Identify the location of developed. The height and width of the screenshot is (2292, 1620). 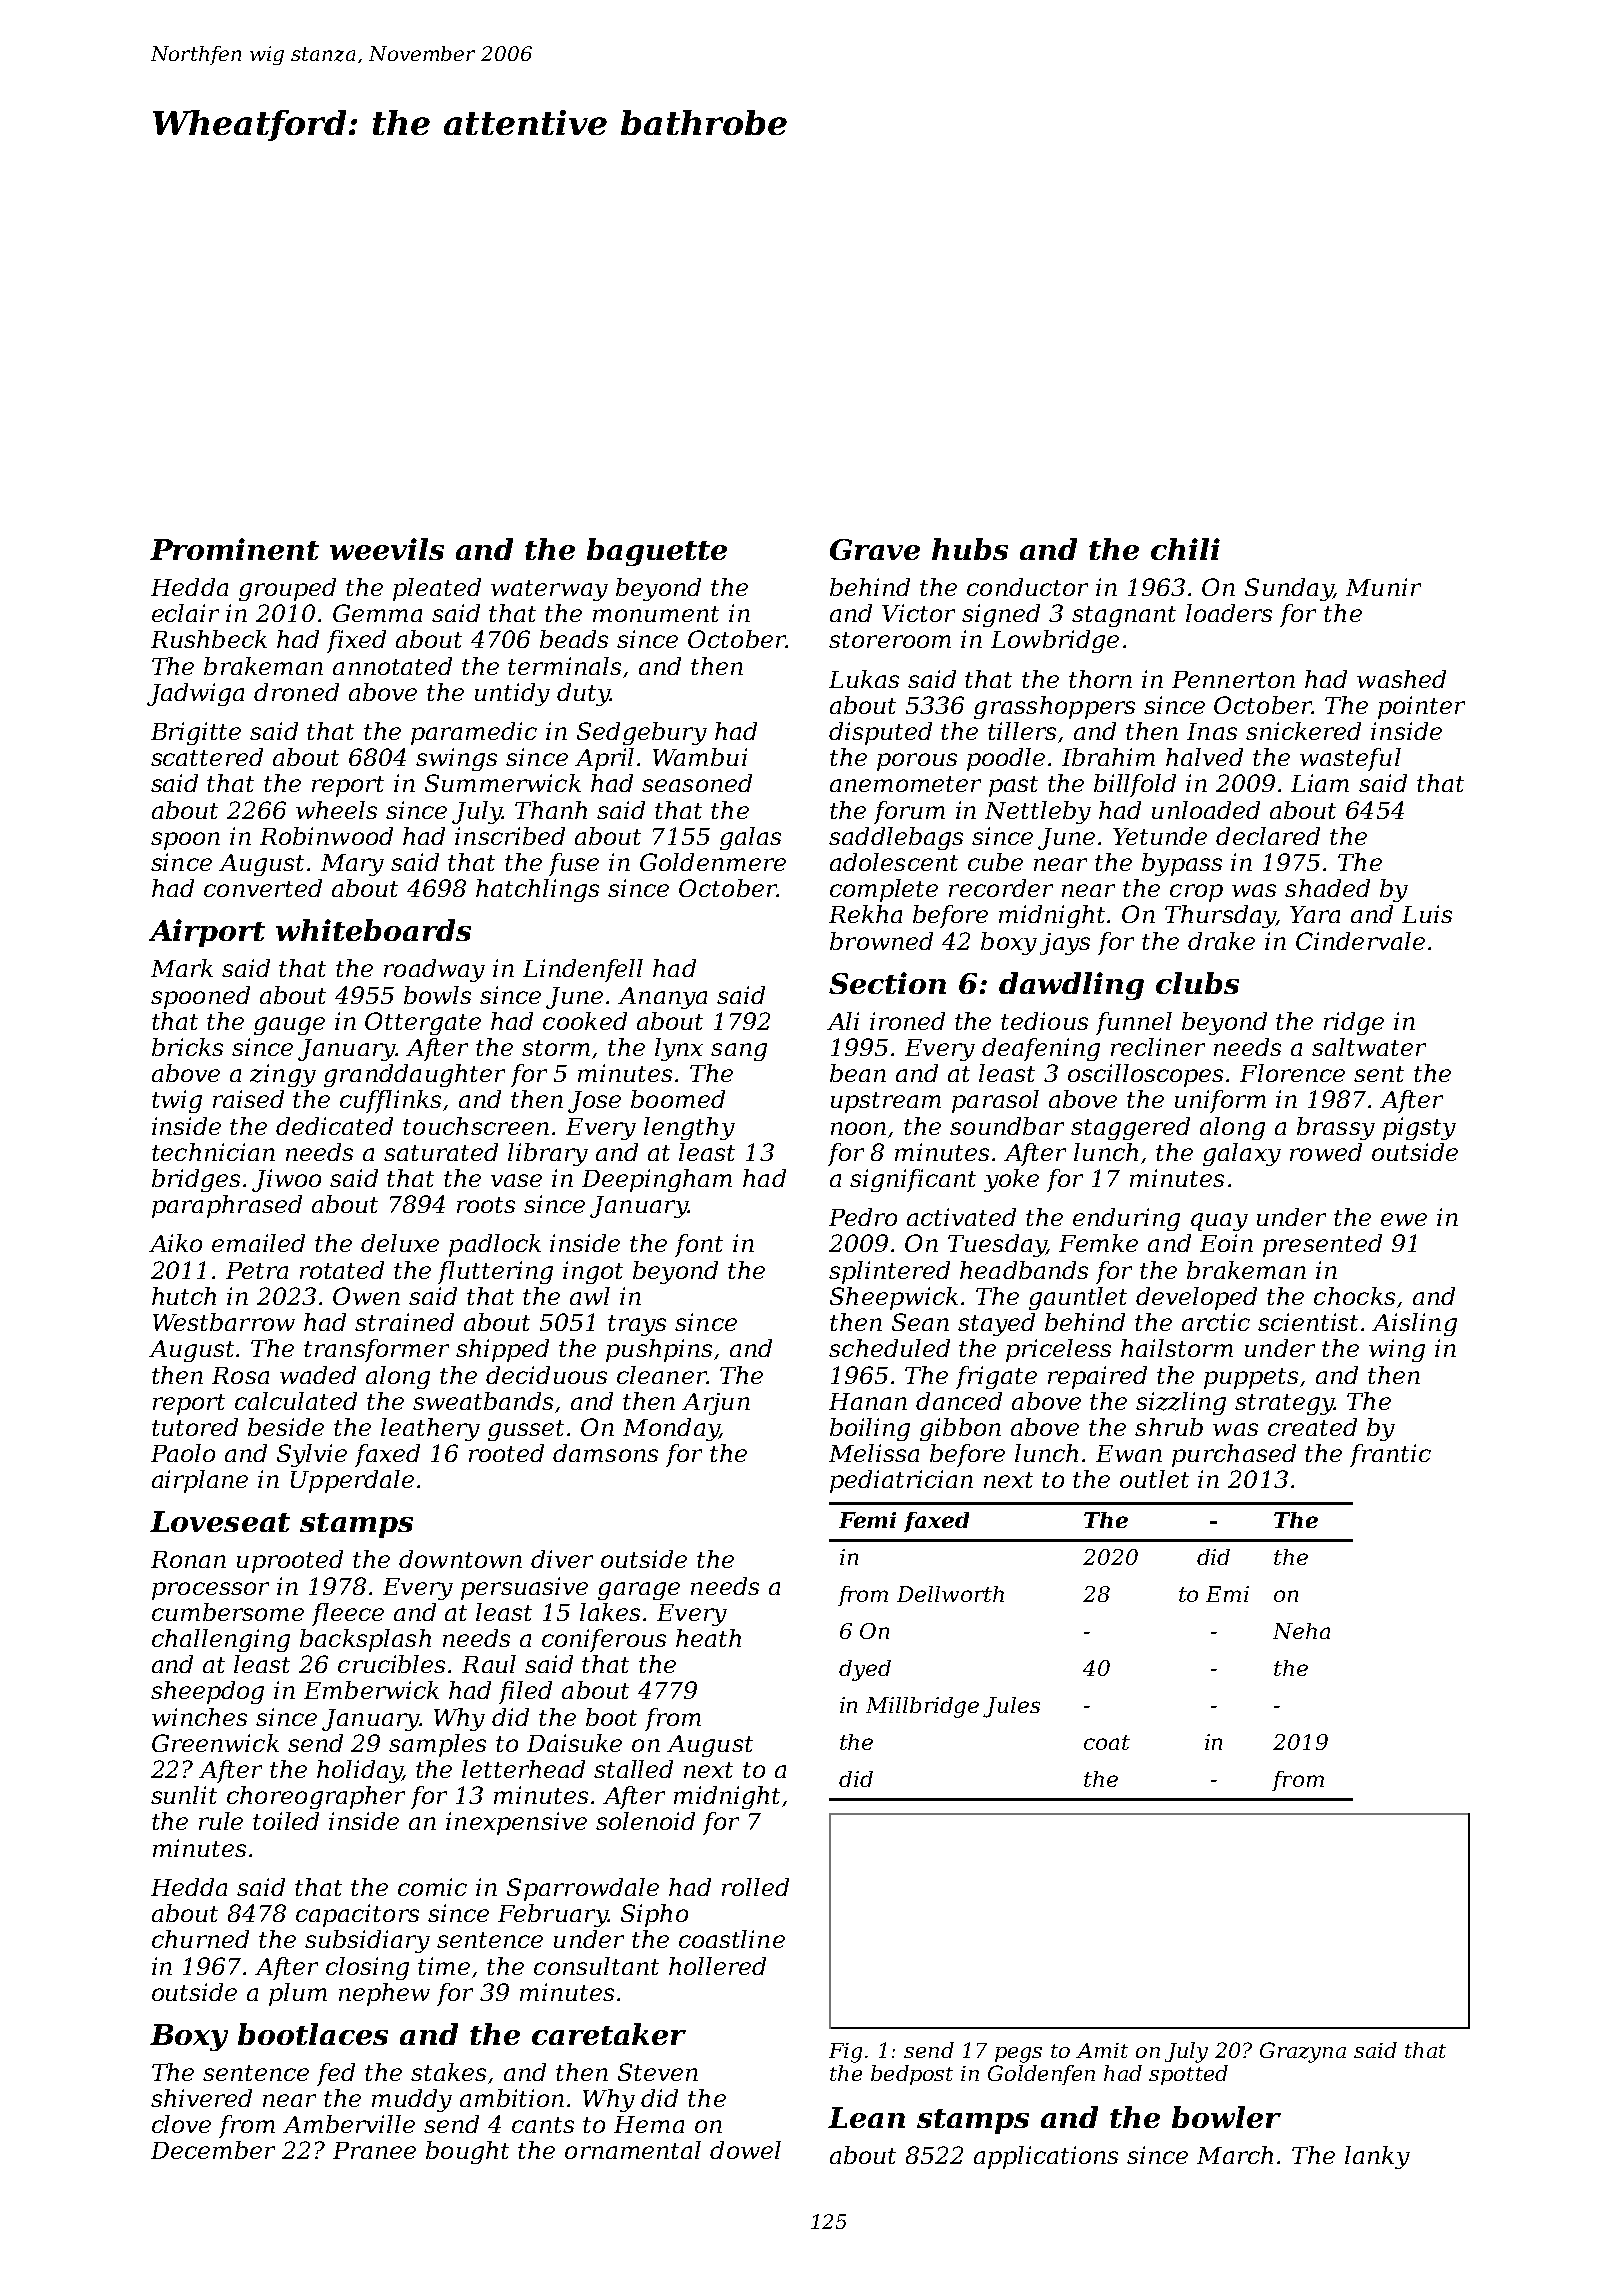
(1196, 1298).
